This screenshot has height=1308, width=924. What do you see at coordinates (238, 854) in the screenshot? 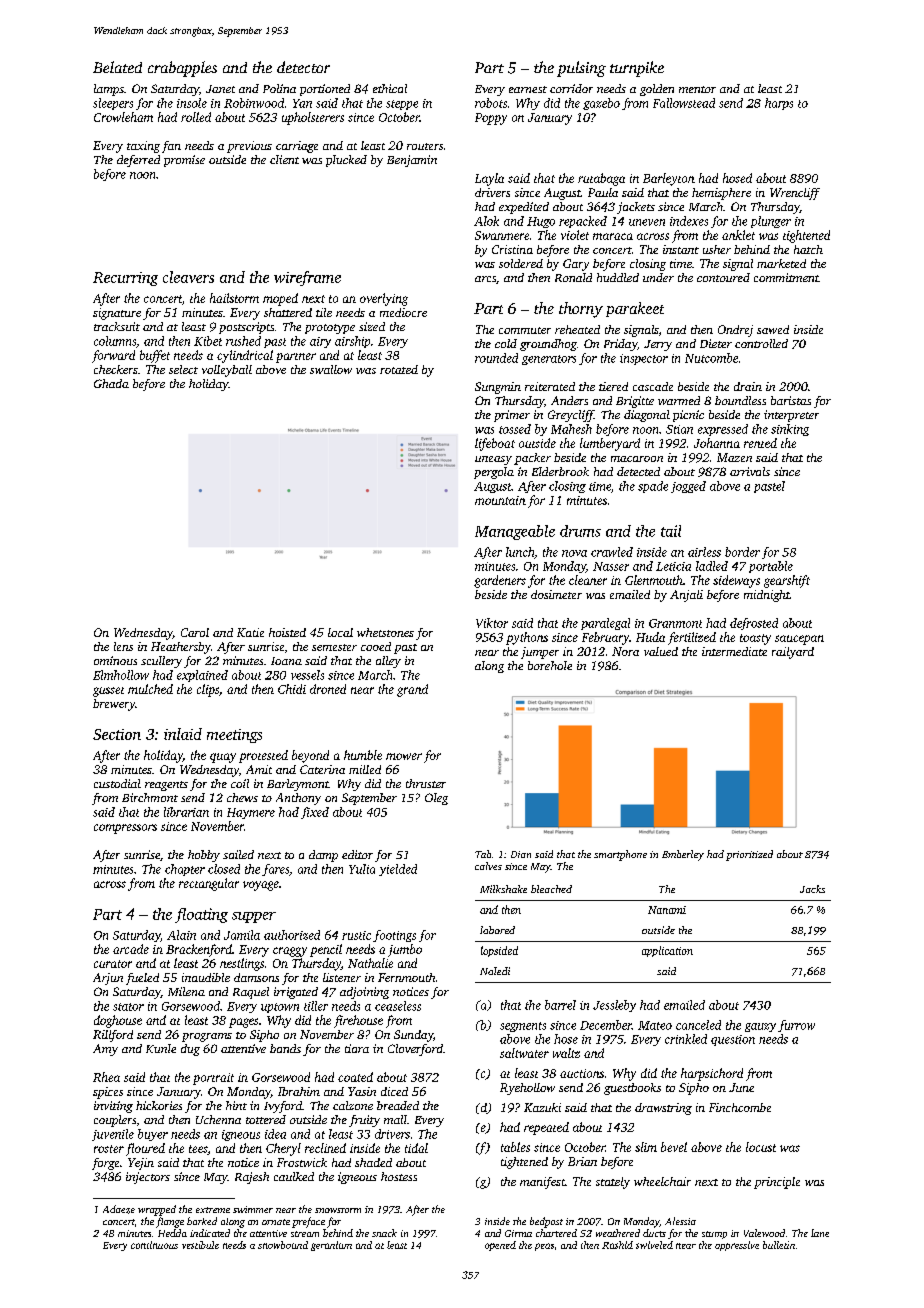
I see `sailed` at bounding box center [238, 854].
